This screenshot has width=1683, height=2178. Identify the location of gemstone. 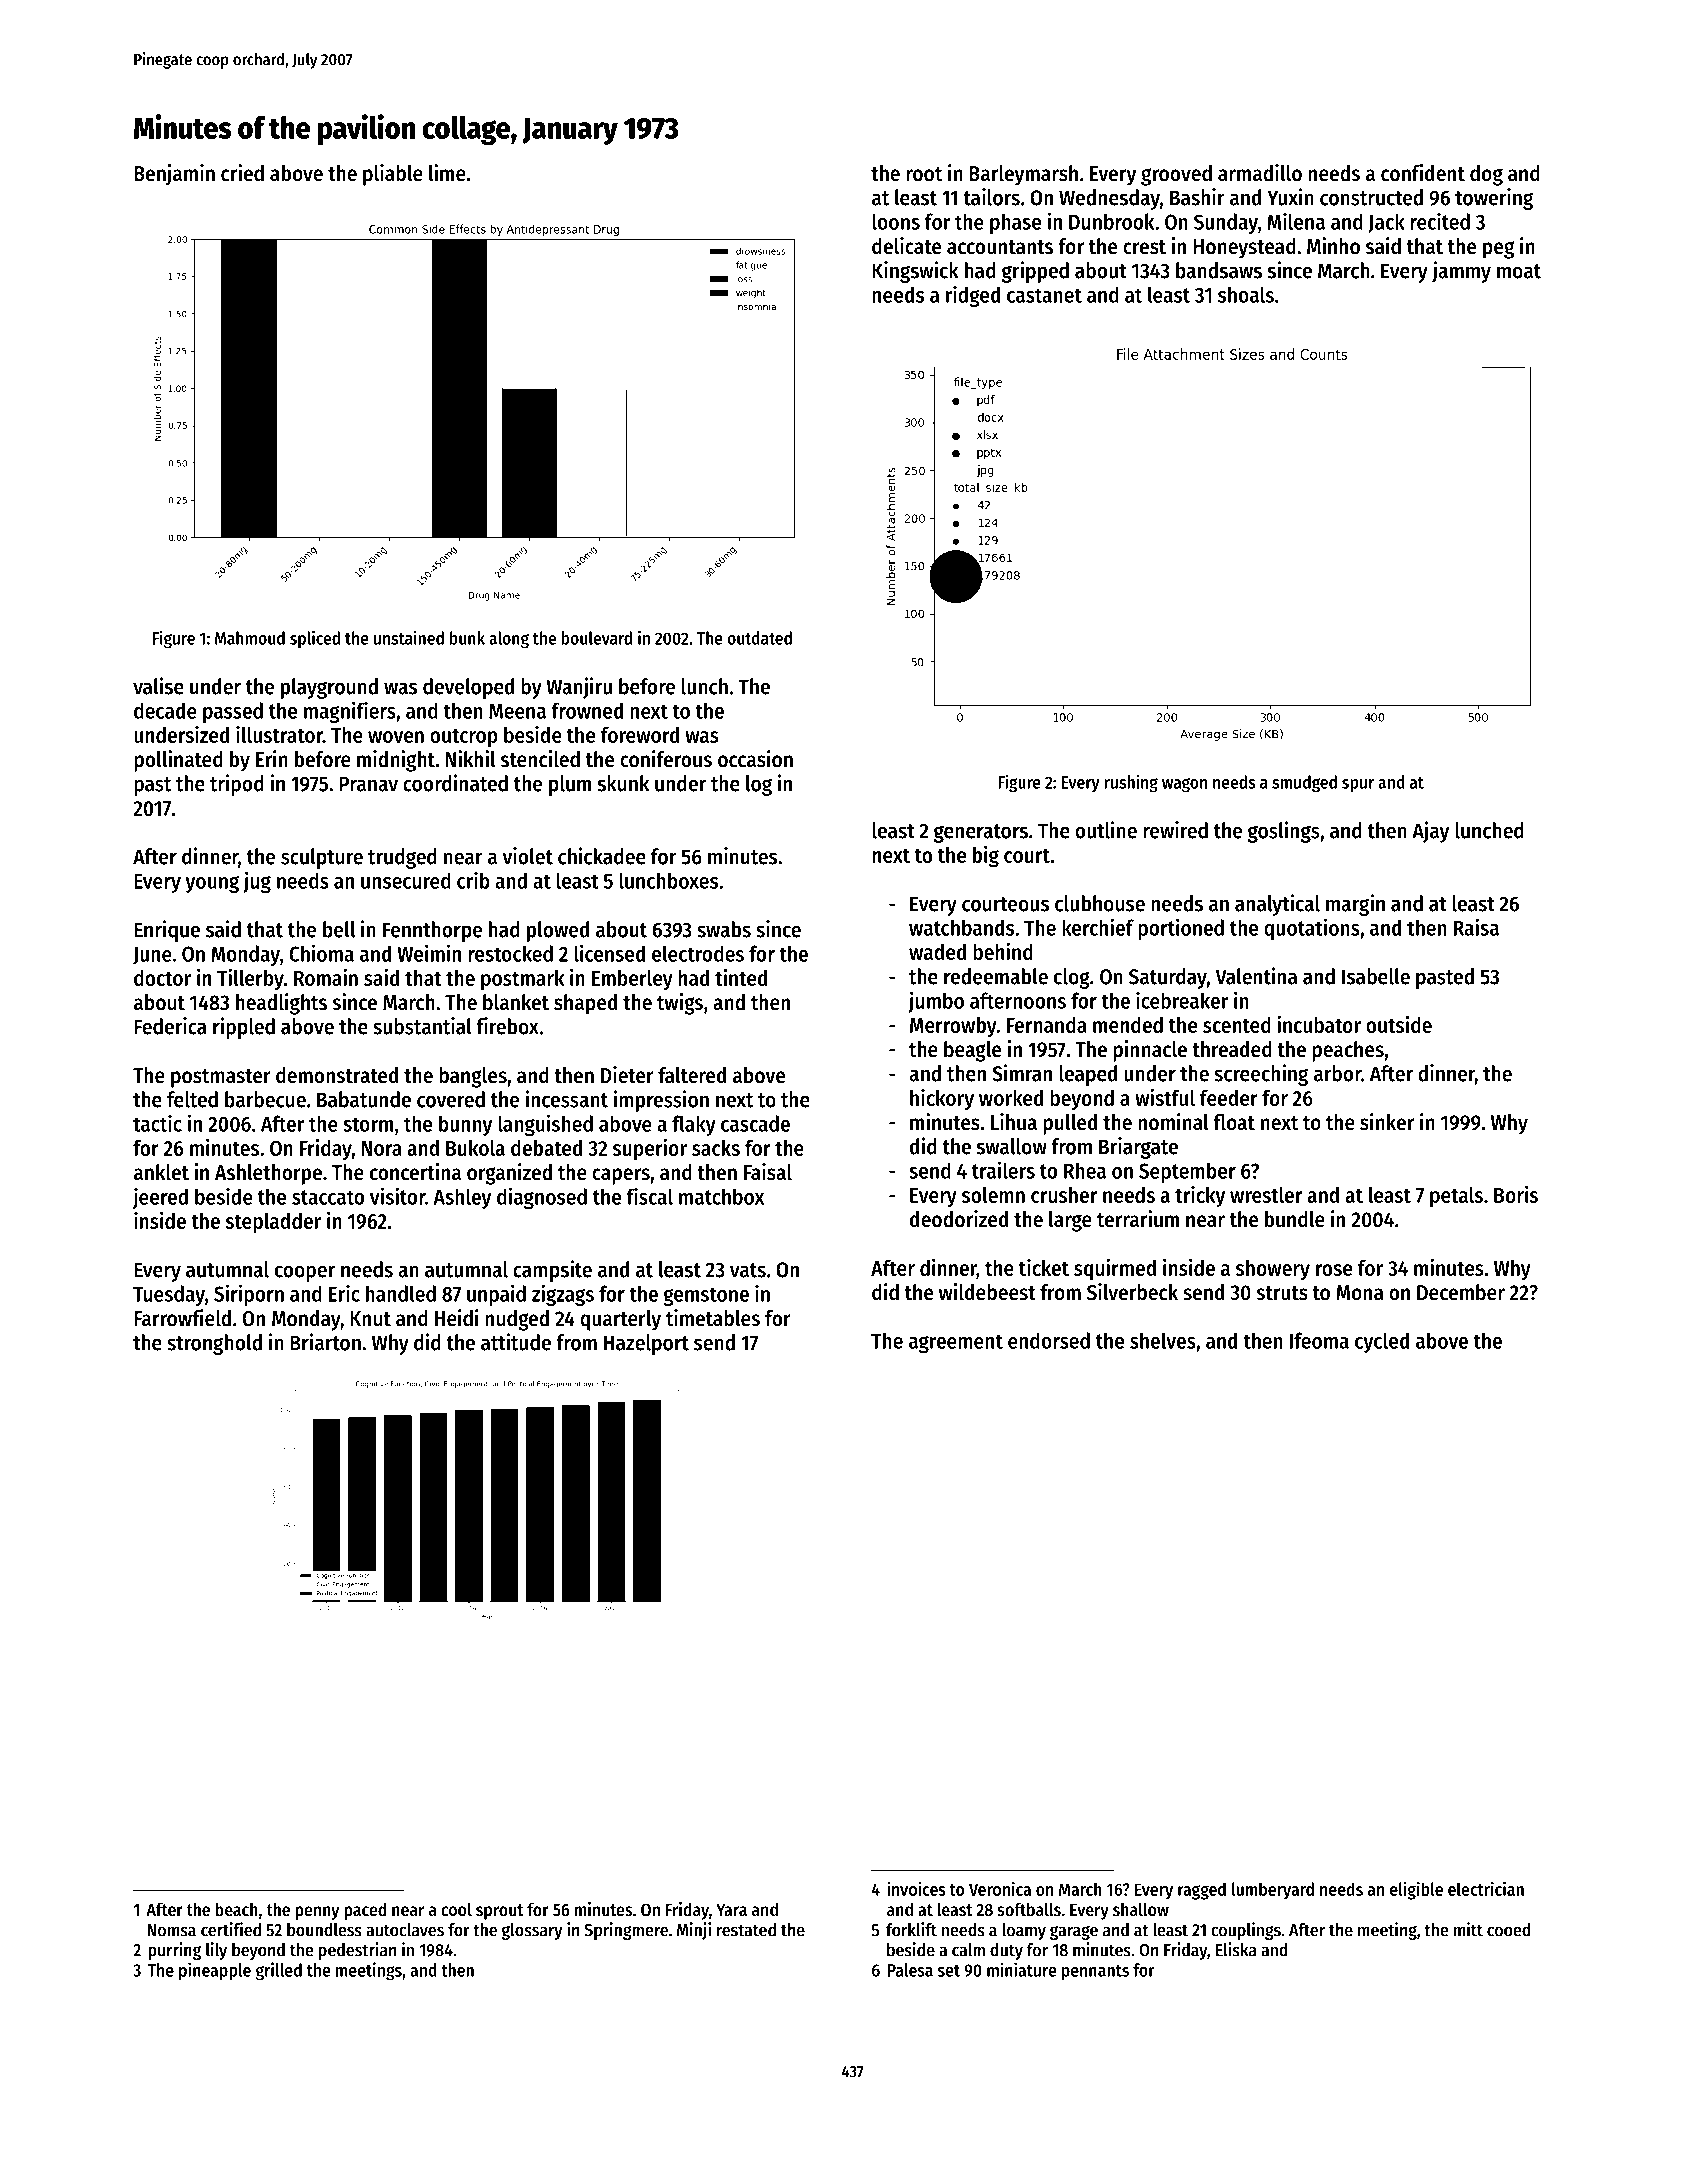
(706, 1296).
